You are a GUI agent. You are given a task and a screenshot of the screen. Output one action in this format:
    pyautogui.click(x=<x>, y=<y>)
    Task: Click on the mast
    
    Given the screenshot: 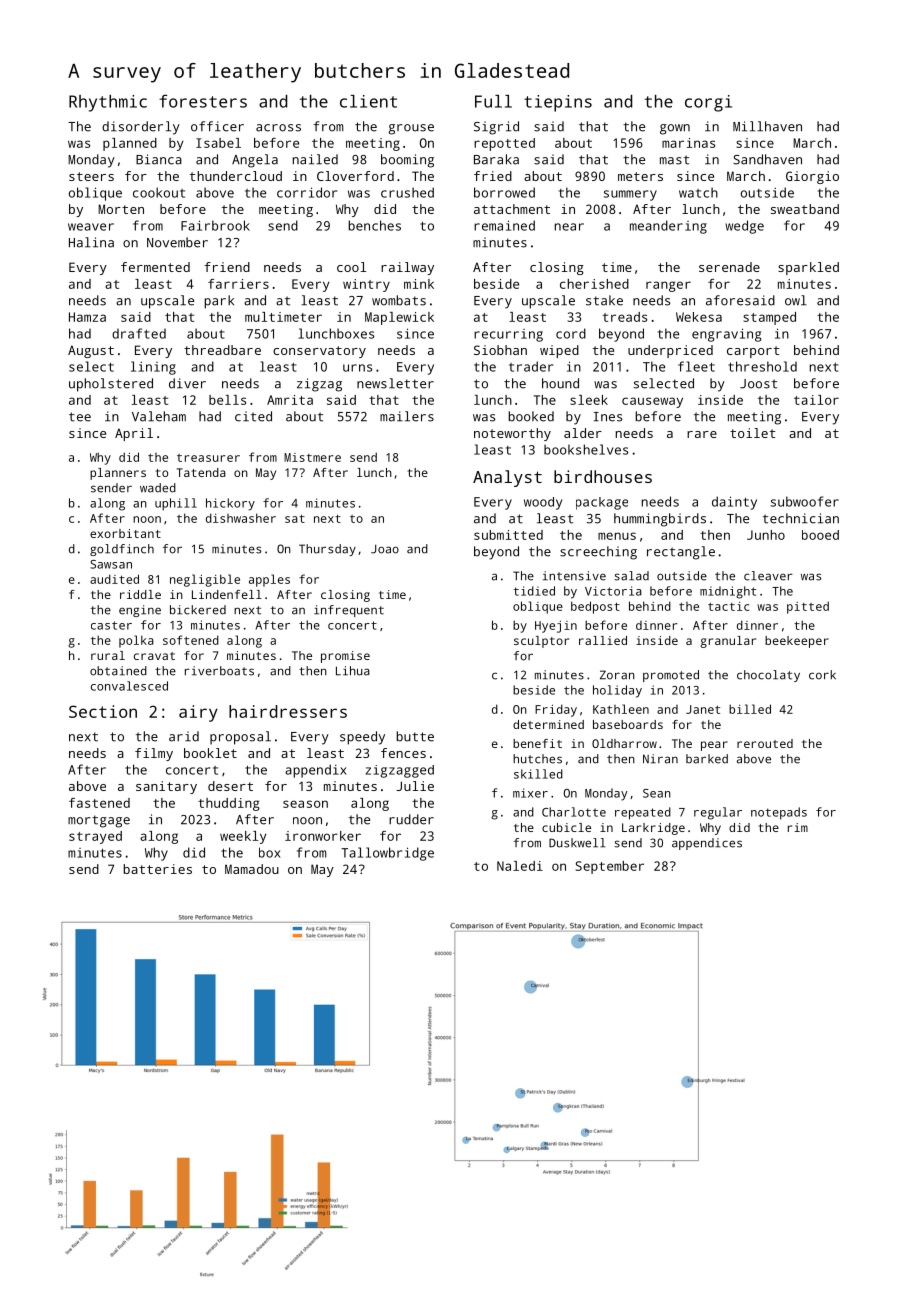 What is the action you would take?
    pyautogui.click(x=674, y=160)
